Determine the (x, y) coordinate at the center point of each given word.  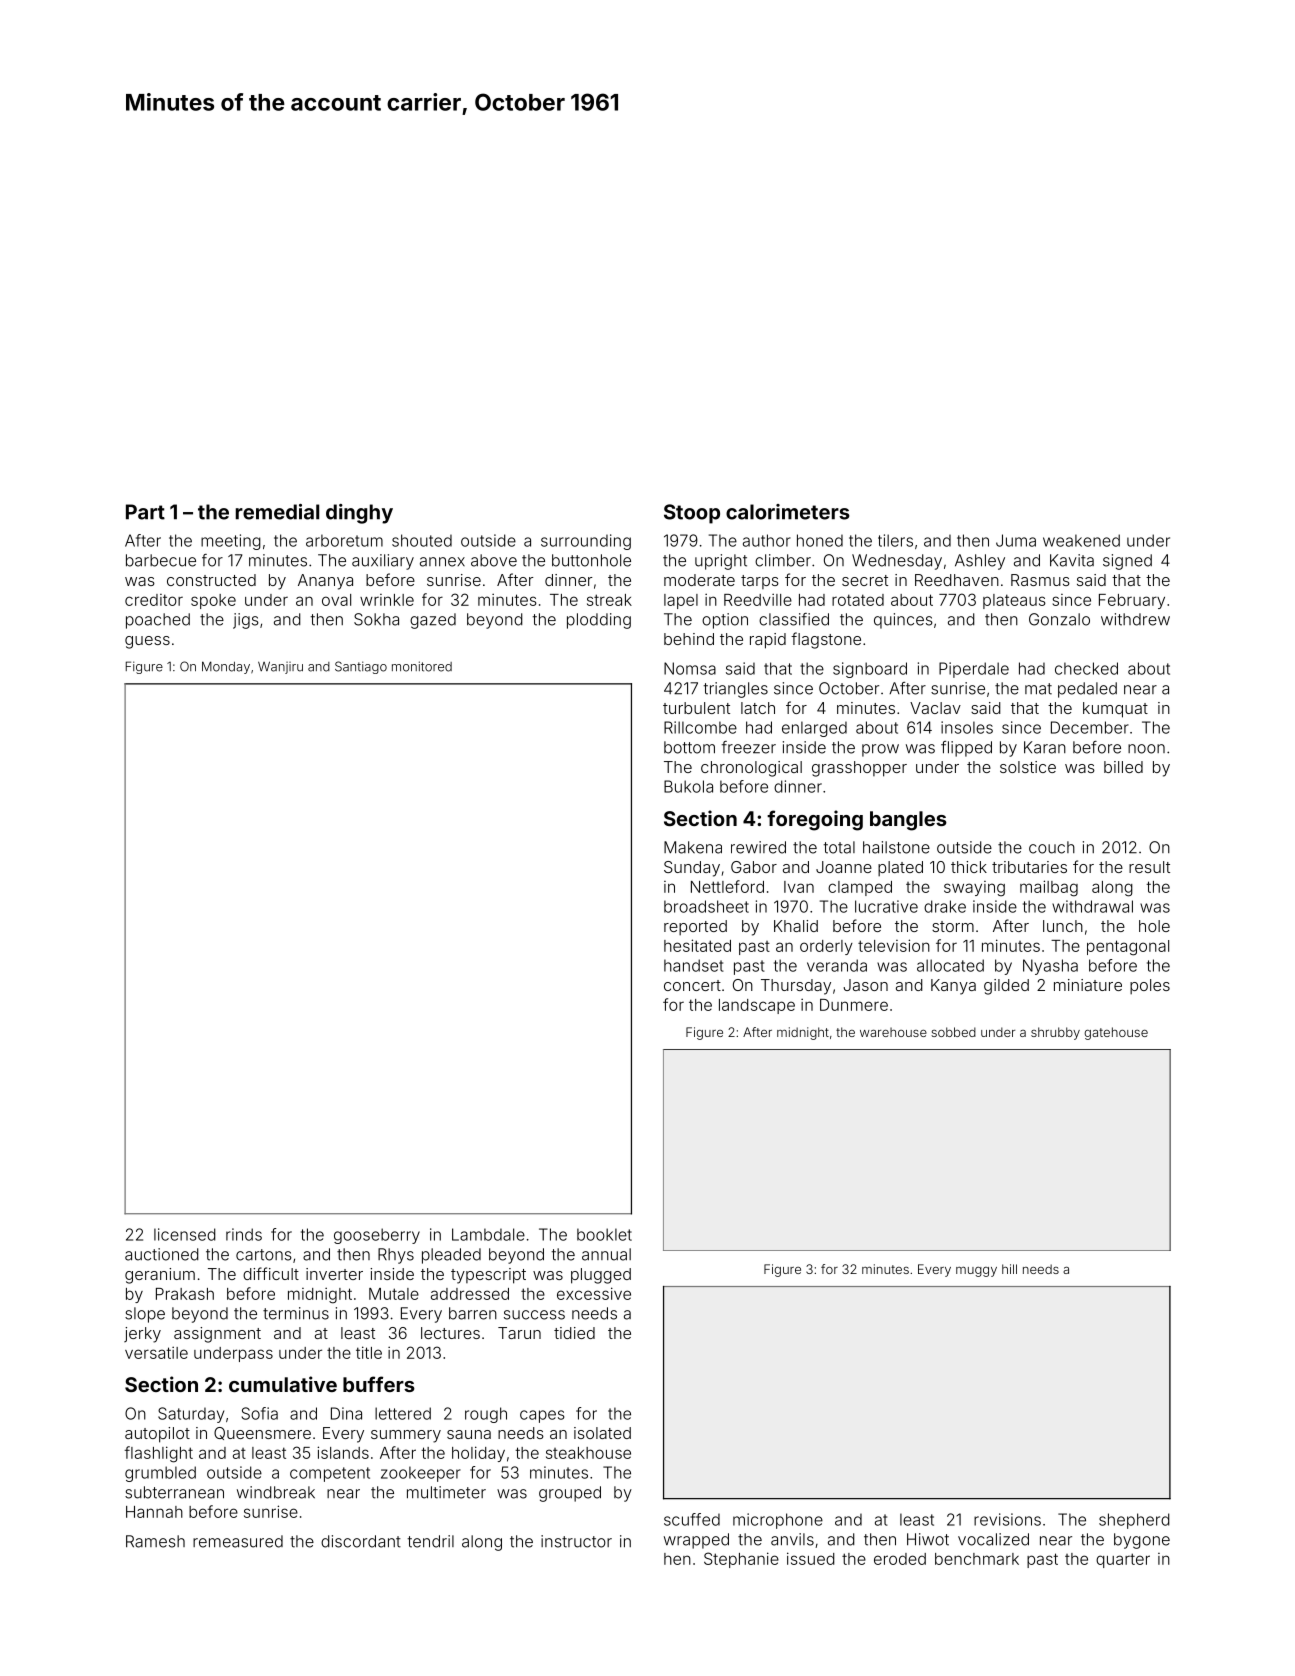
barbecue (161, 560)
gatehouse (1116, 1033)
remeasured (238, 1541)
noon (1146, 749)
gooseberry (377, 1236)
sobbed (953, 1032)
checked (1086, 668)
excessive (594, 1293)
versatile (156, 1352)
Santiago (361, 667)
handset (694, 965)
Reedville (758, 599)
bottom (689, 747)
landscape (757, 1006)
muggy (976, 1271)
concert (692, 985)
